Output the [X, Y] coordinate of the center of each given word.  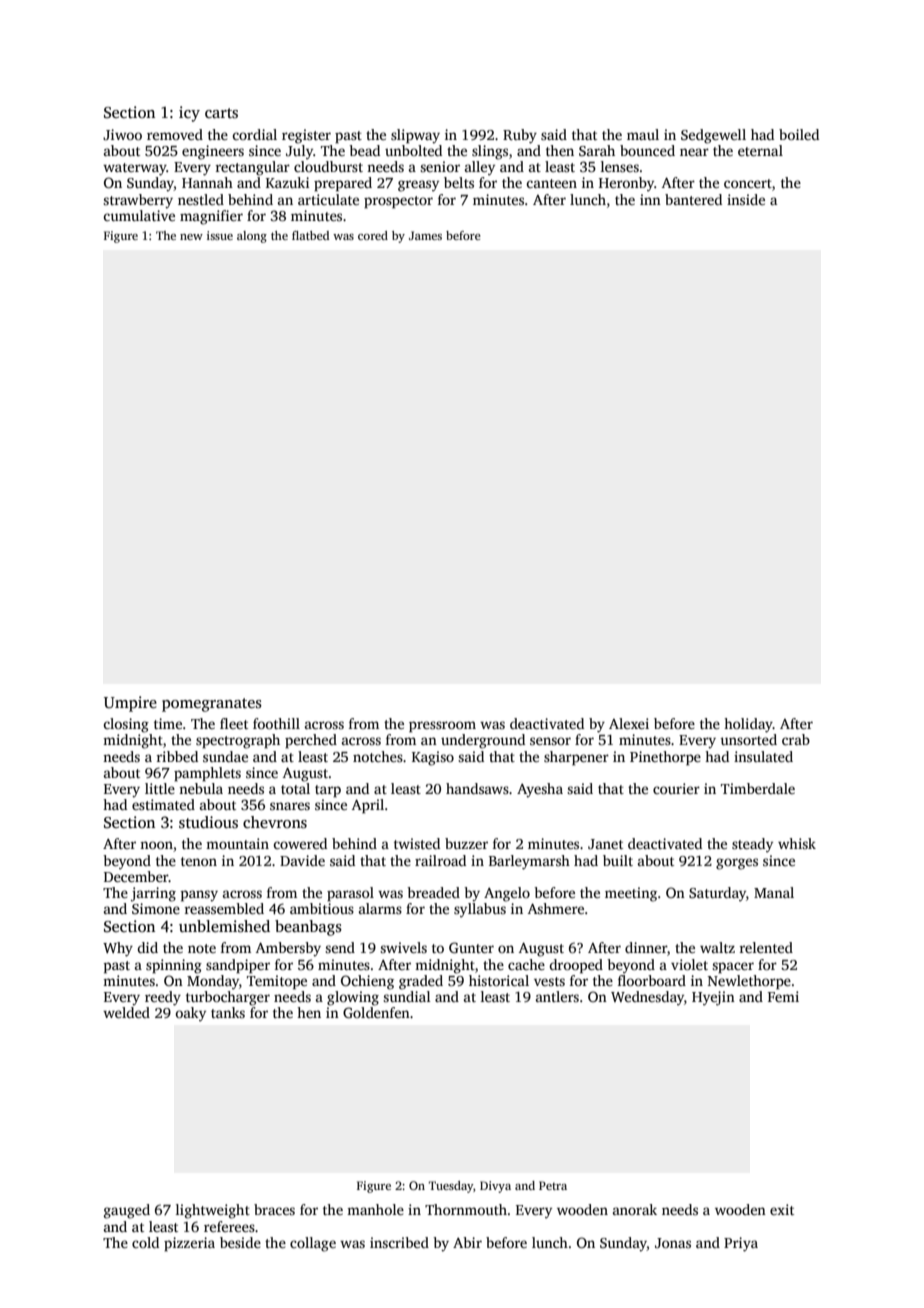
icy [189, 114]
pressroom [442, 727]
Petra [553, 1185]
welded [126, 1012]
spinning [174, 966]
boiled [799, 134]
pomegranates [212, 705]
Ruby [520, 136]
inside [746, 199]
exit [782, 1209]
